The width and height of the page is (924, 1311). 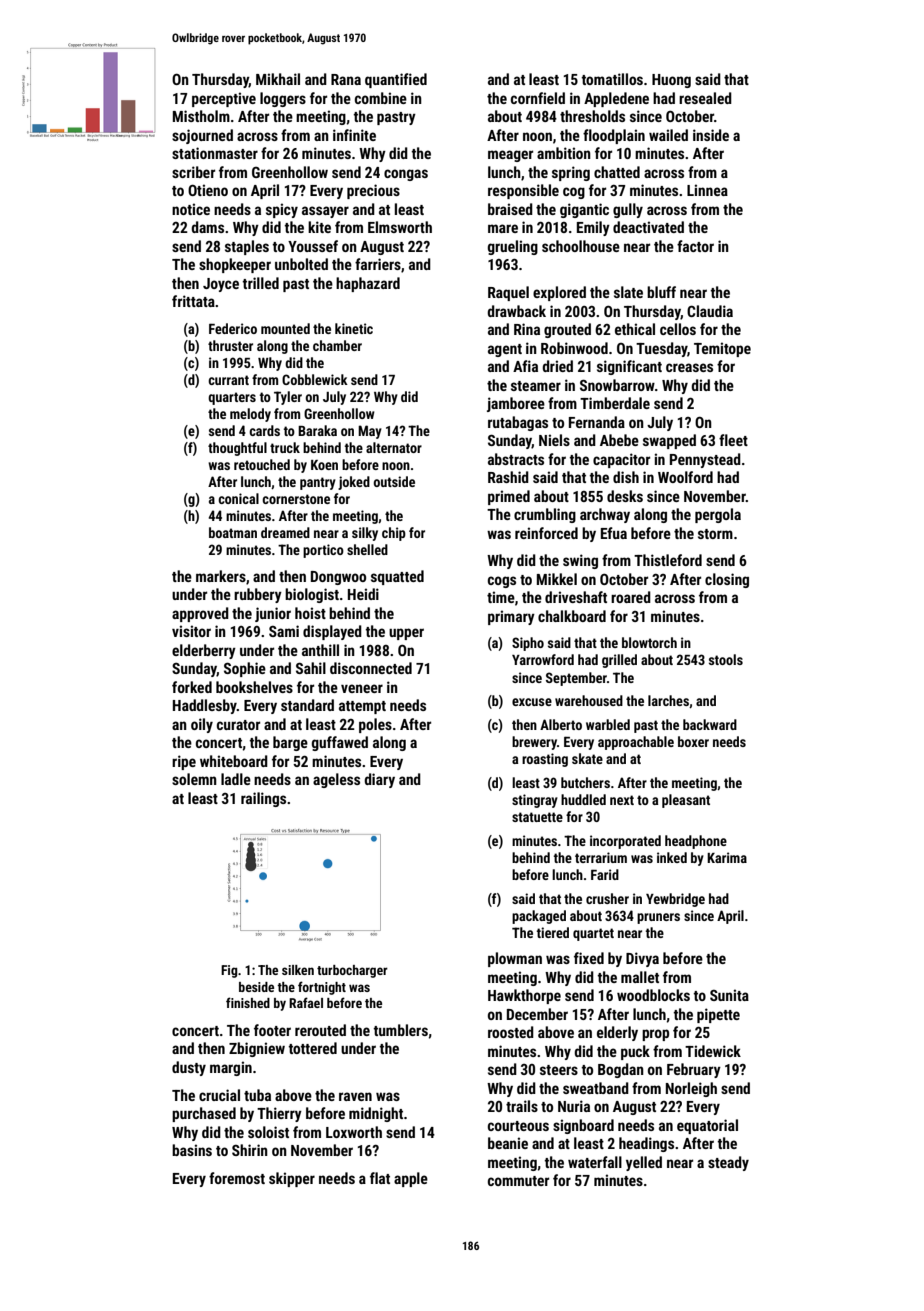 What do you see at coordinates (194, 779) in the page?
I see `solemn` at bounding box center [194, 779].
